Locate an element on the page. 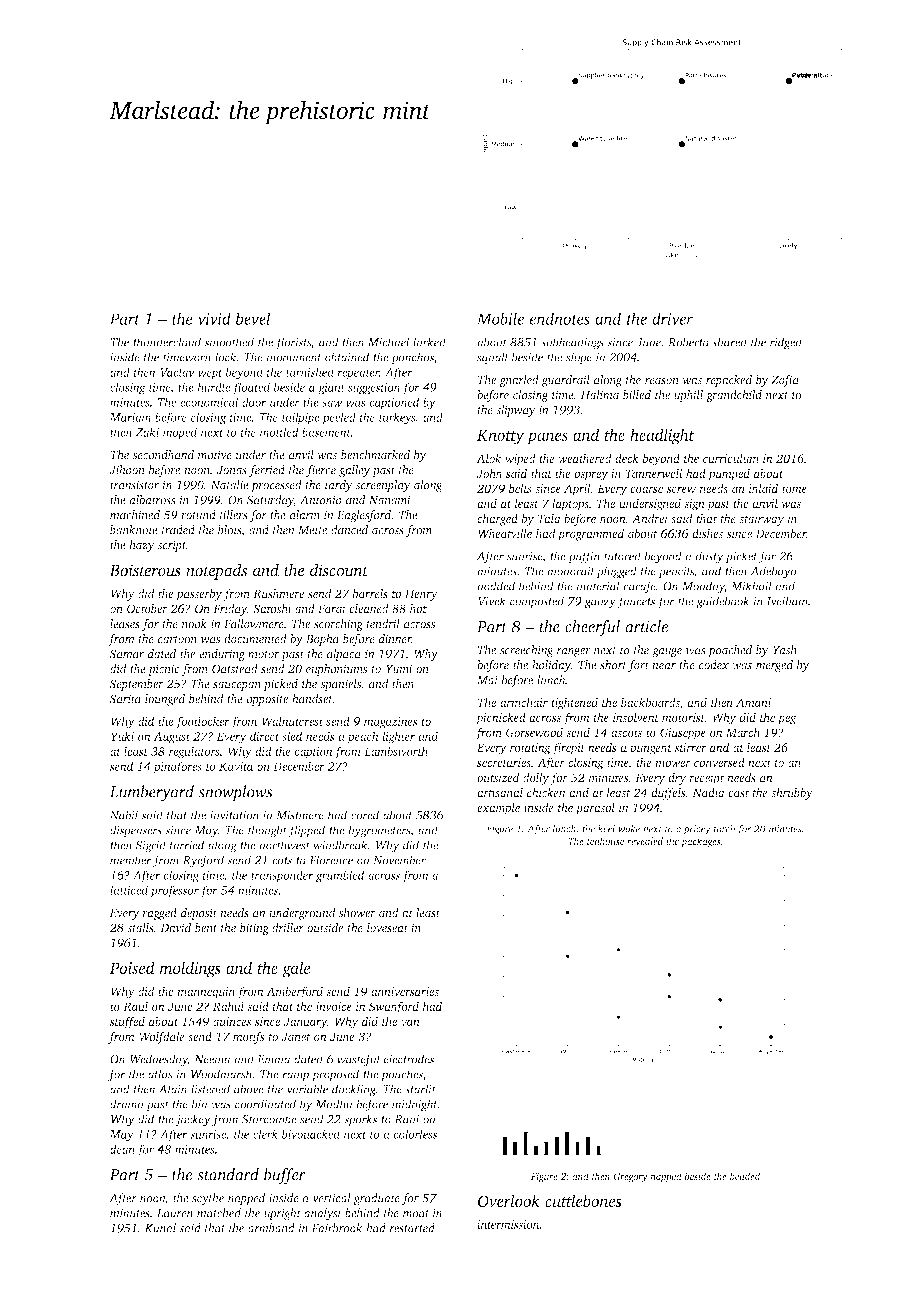 The image size is (924, 1314). moat is located at coordinates (416, 1214).
